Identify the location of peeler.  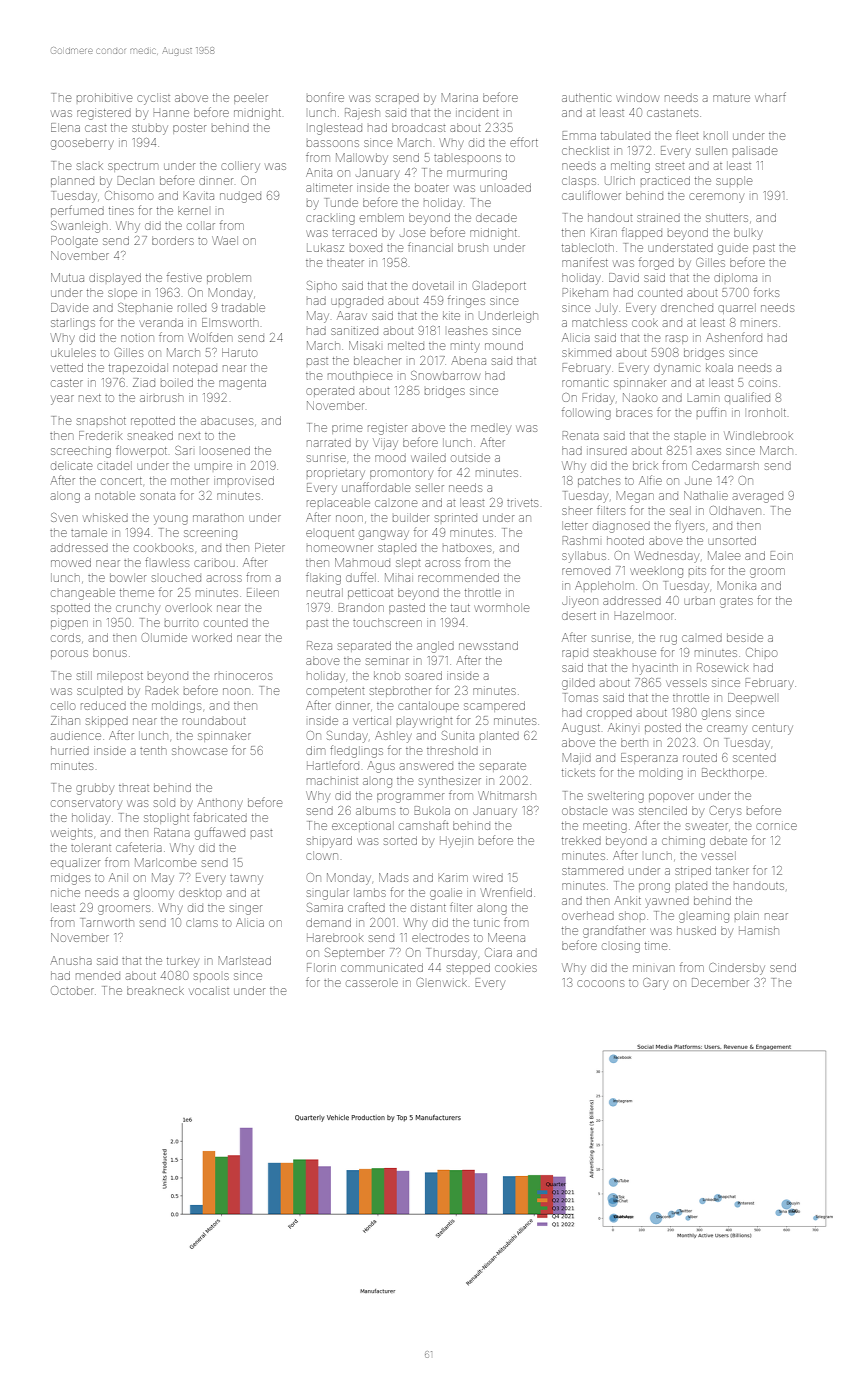
(251, 99).
